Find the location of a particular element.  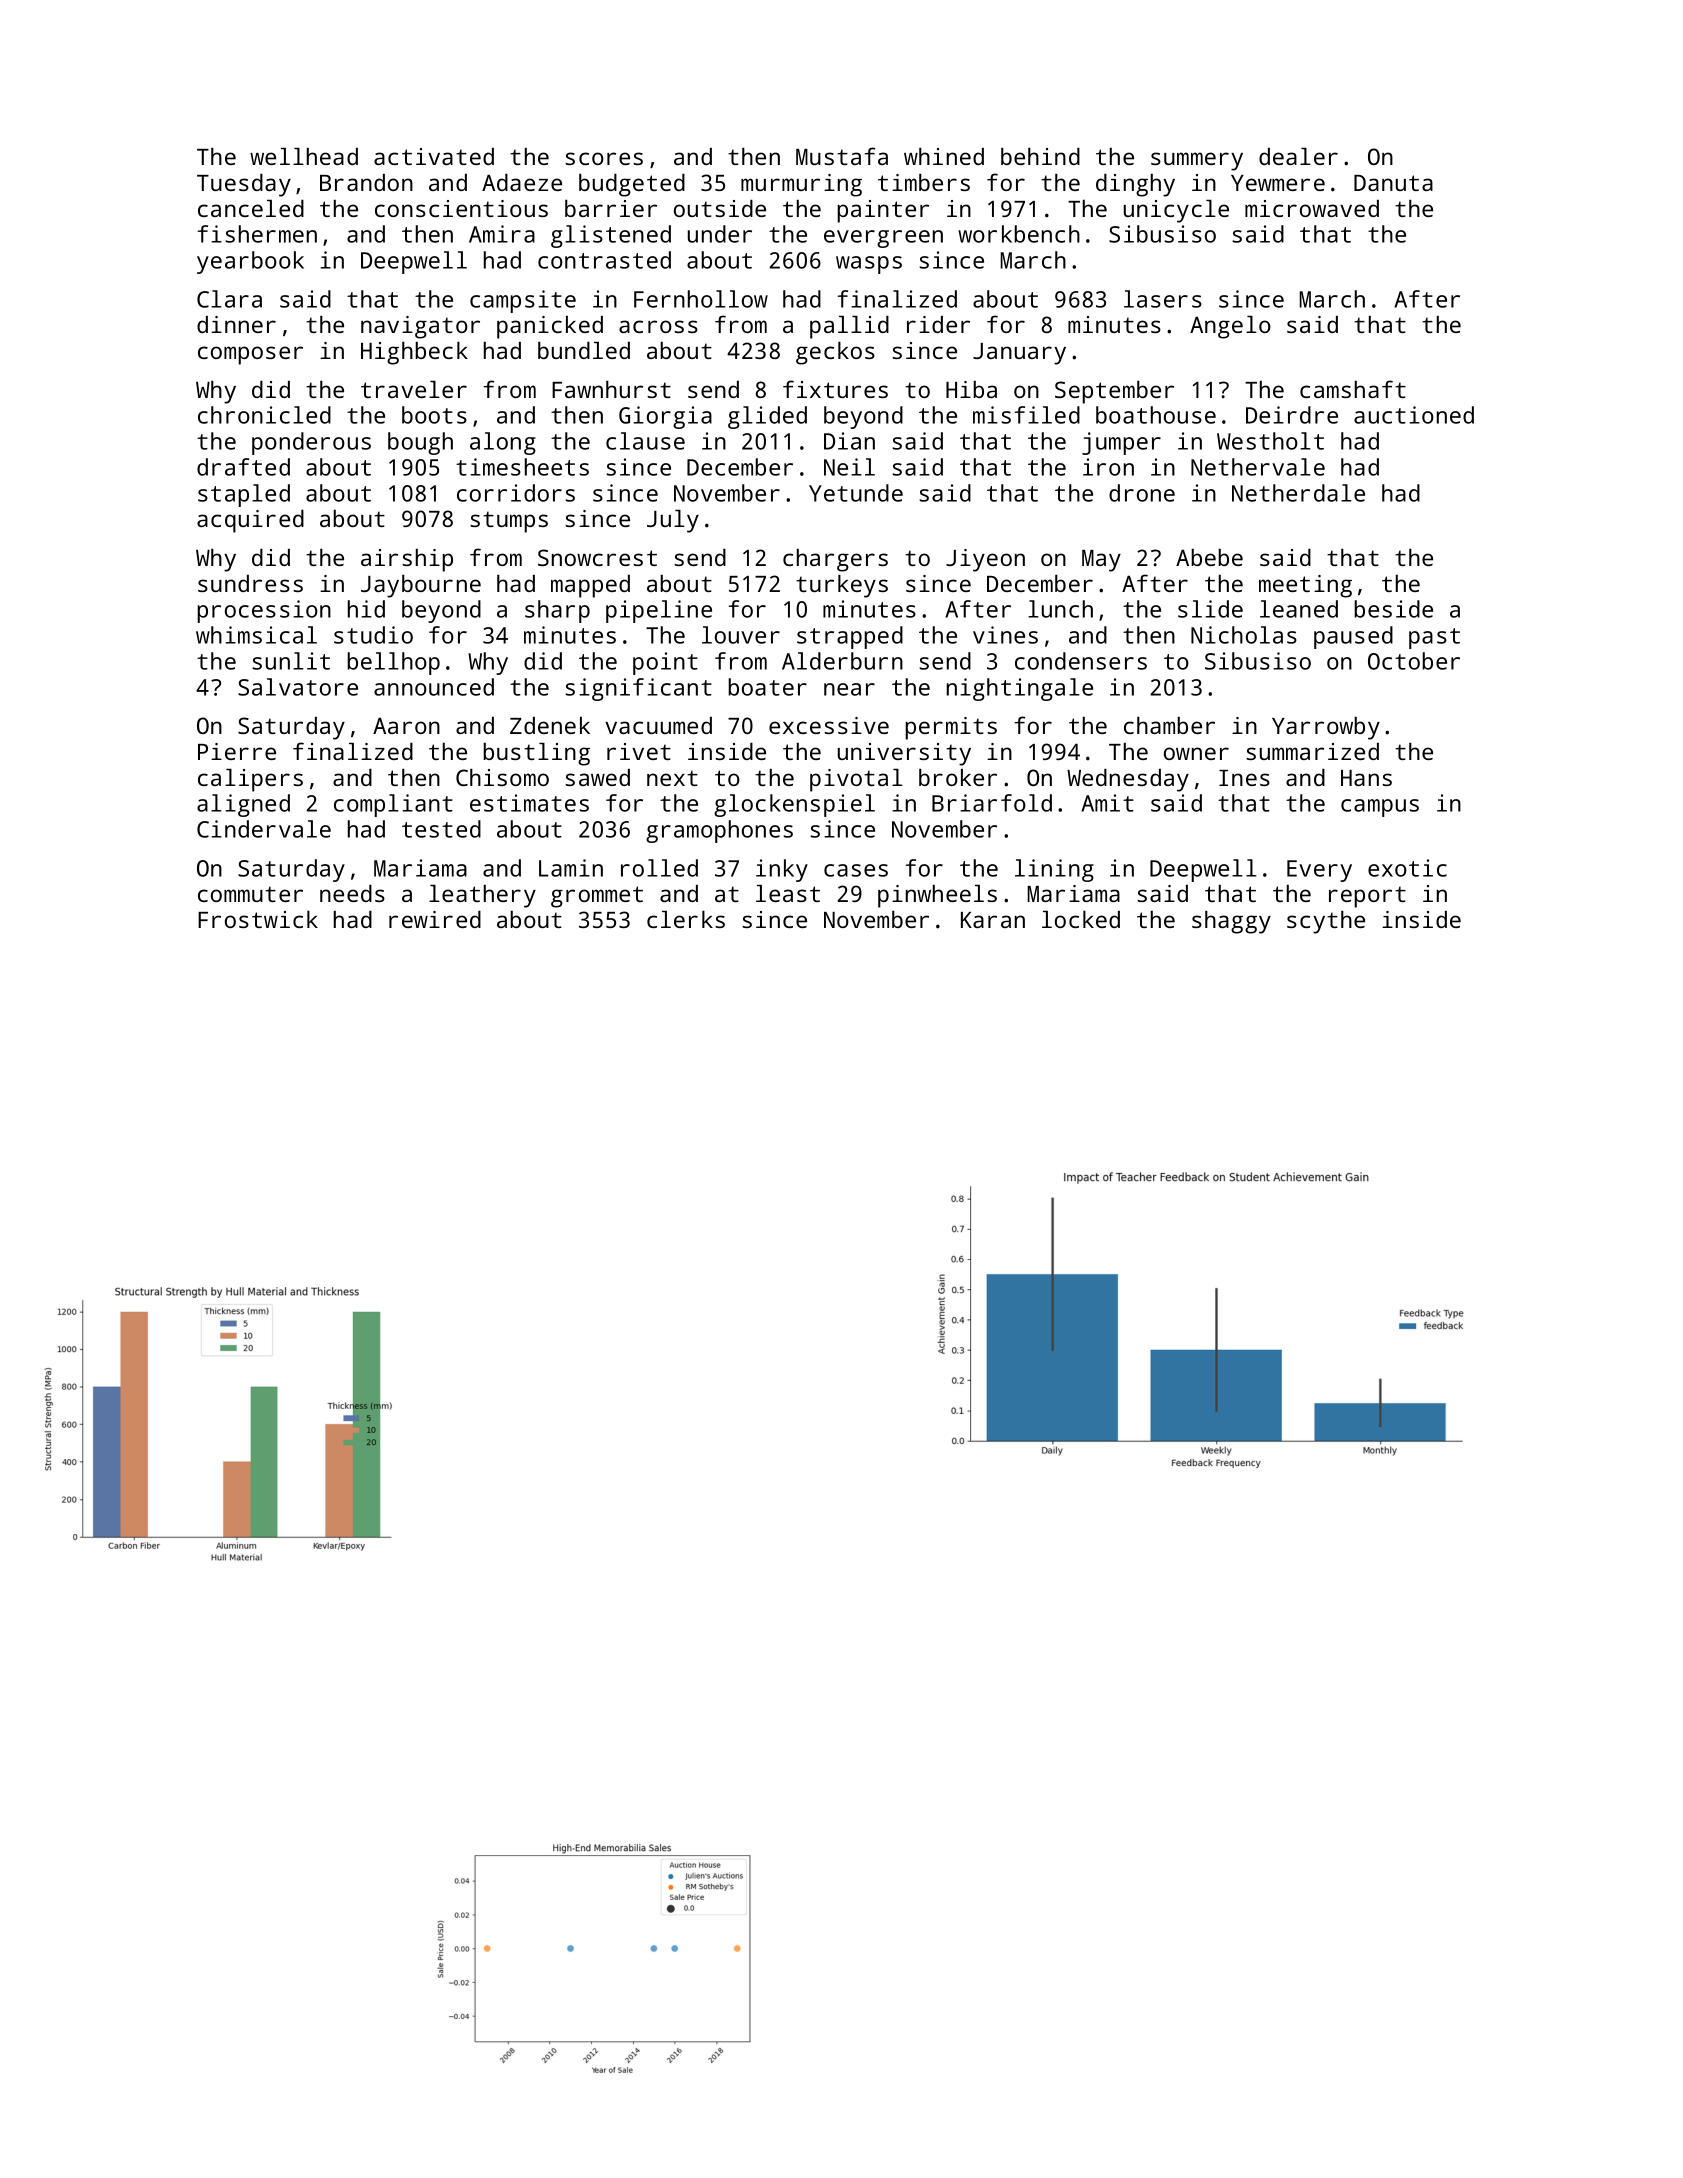

scores is located at coordinates (604, 158).
